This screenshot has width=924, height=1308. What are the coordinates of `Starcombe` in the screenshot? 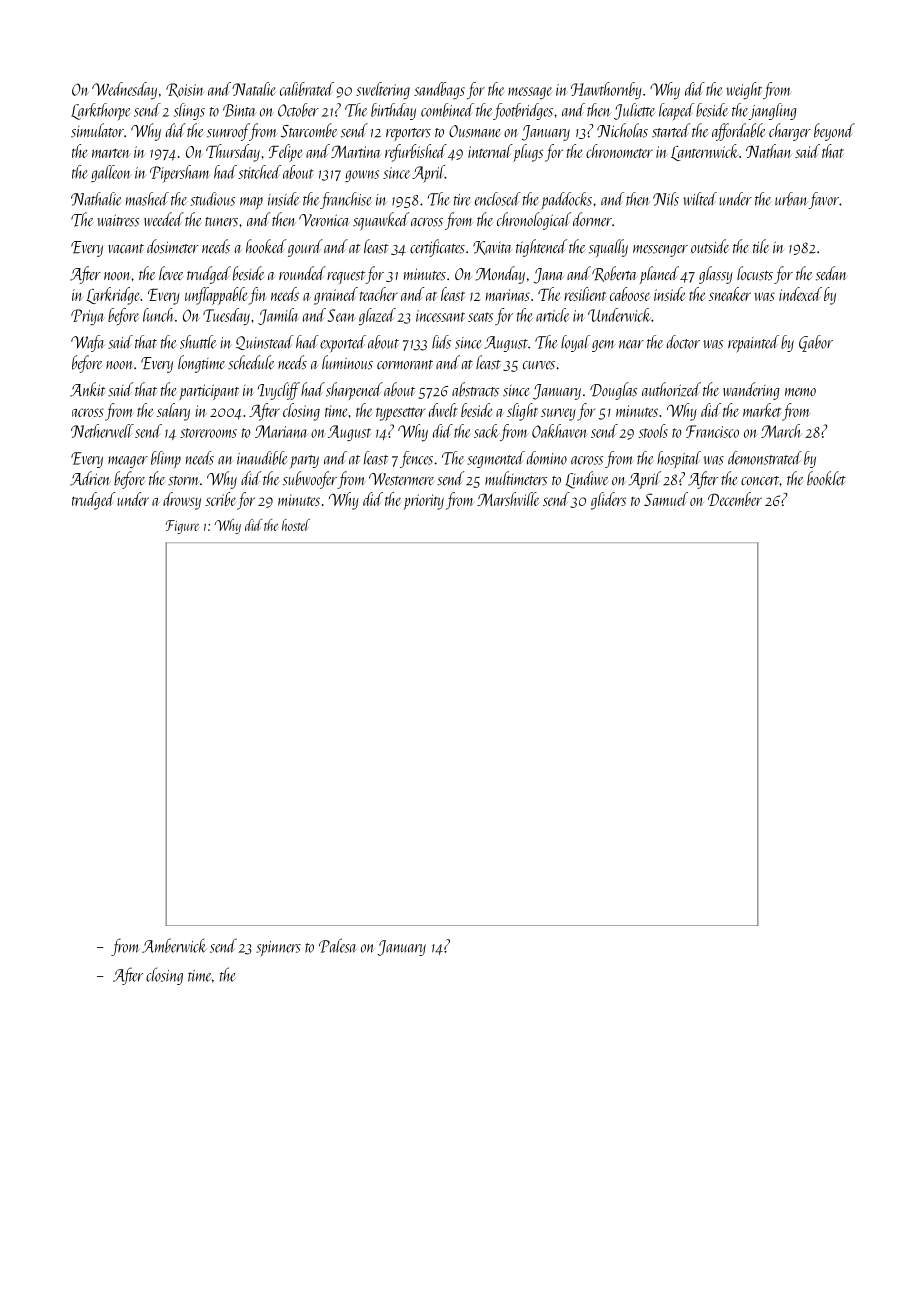 It's located at (309, 130).
